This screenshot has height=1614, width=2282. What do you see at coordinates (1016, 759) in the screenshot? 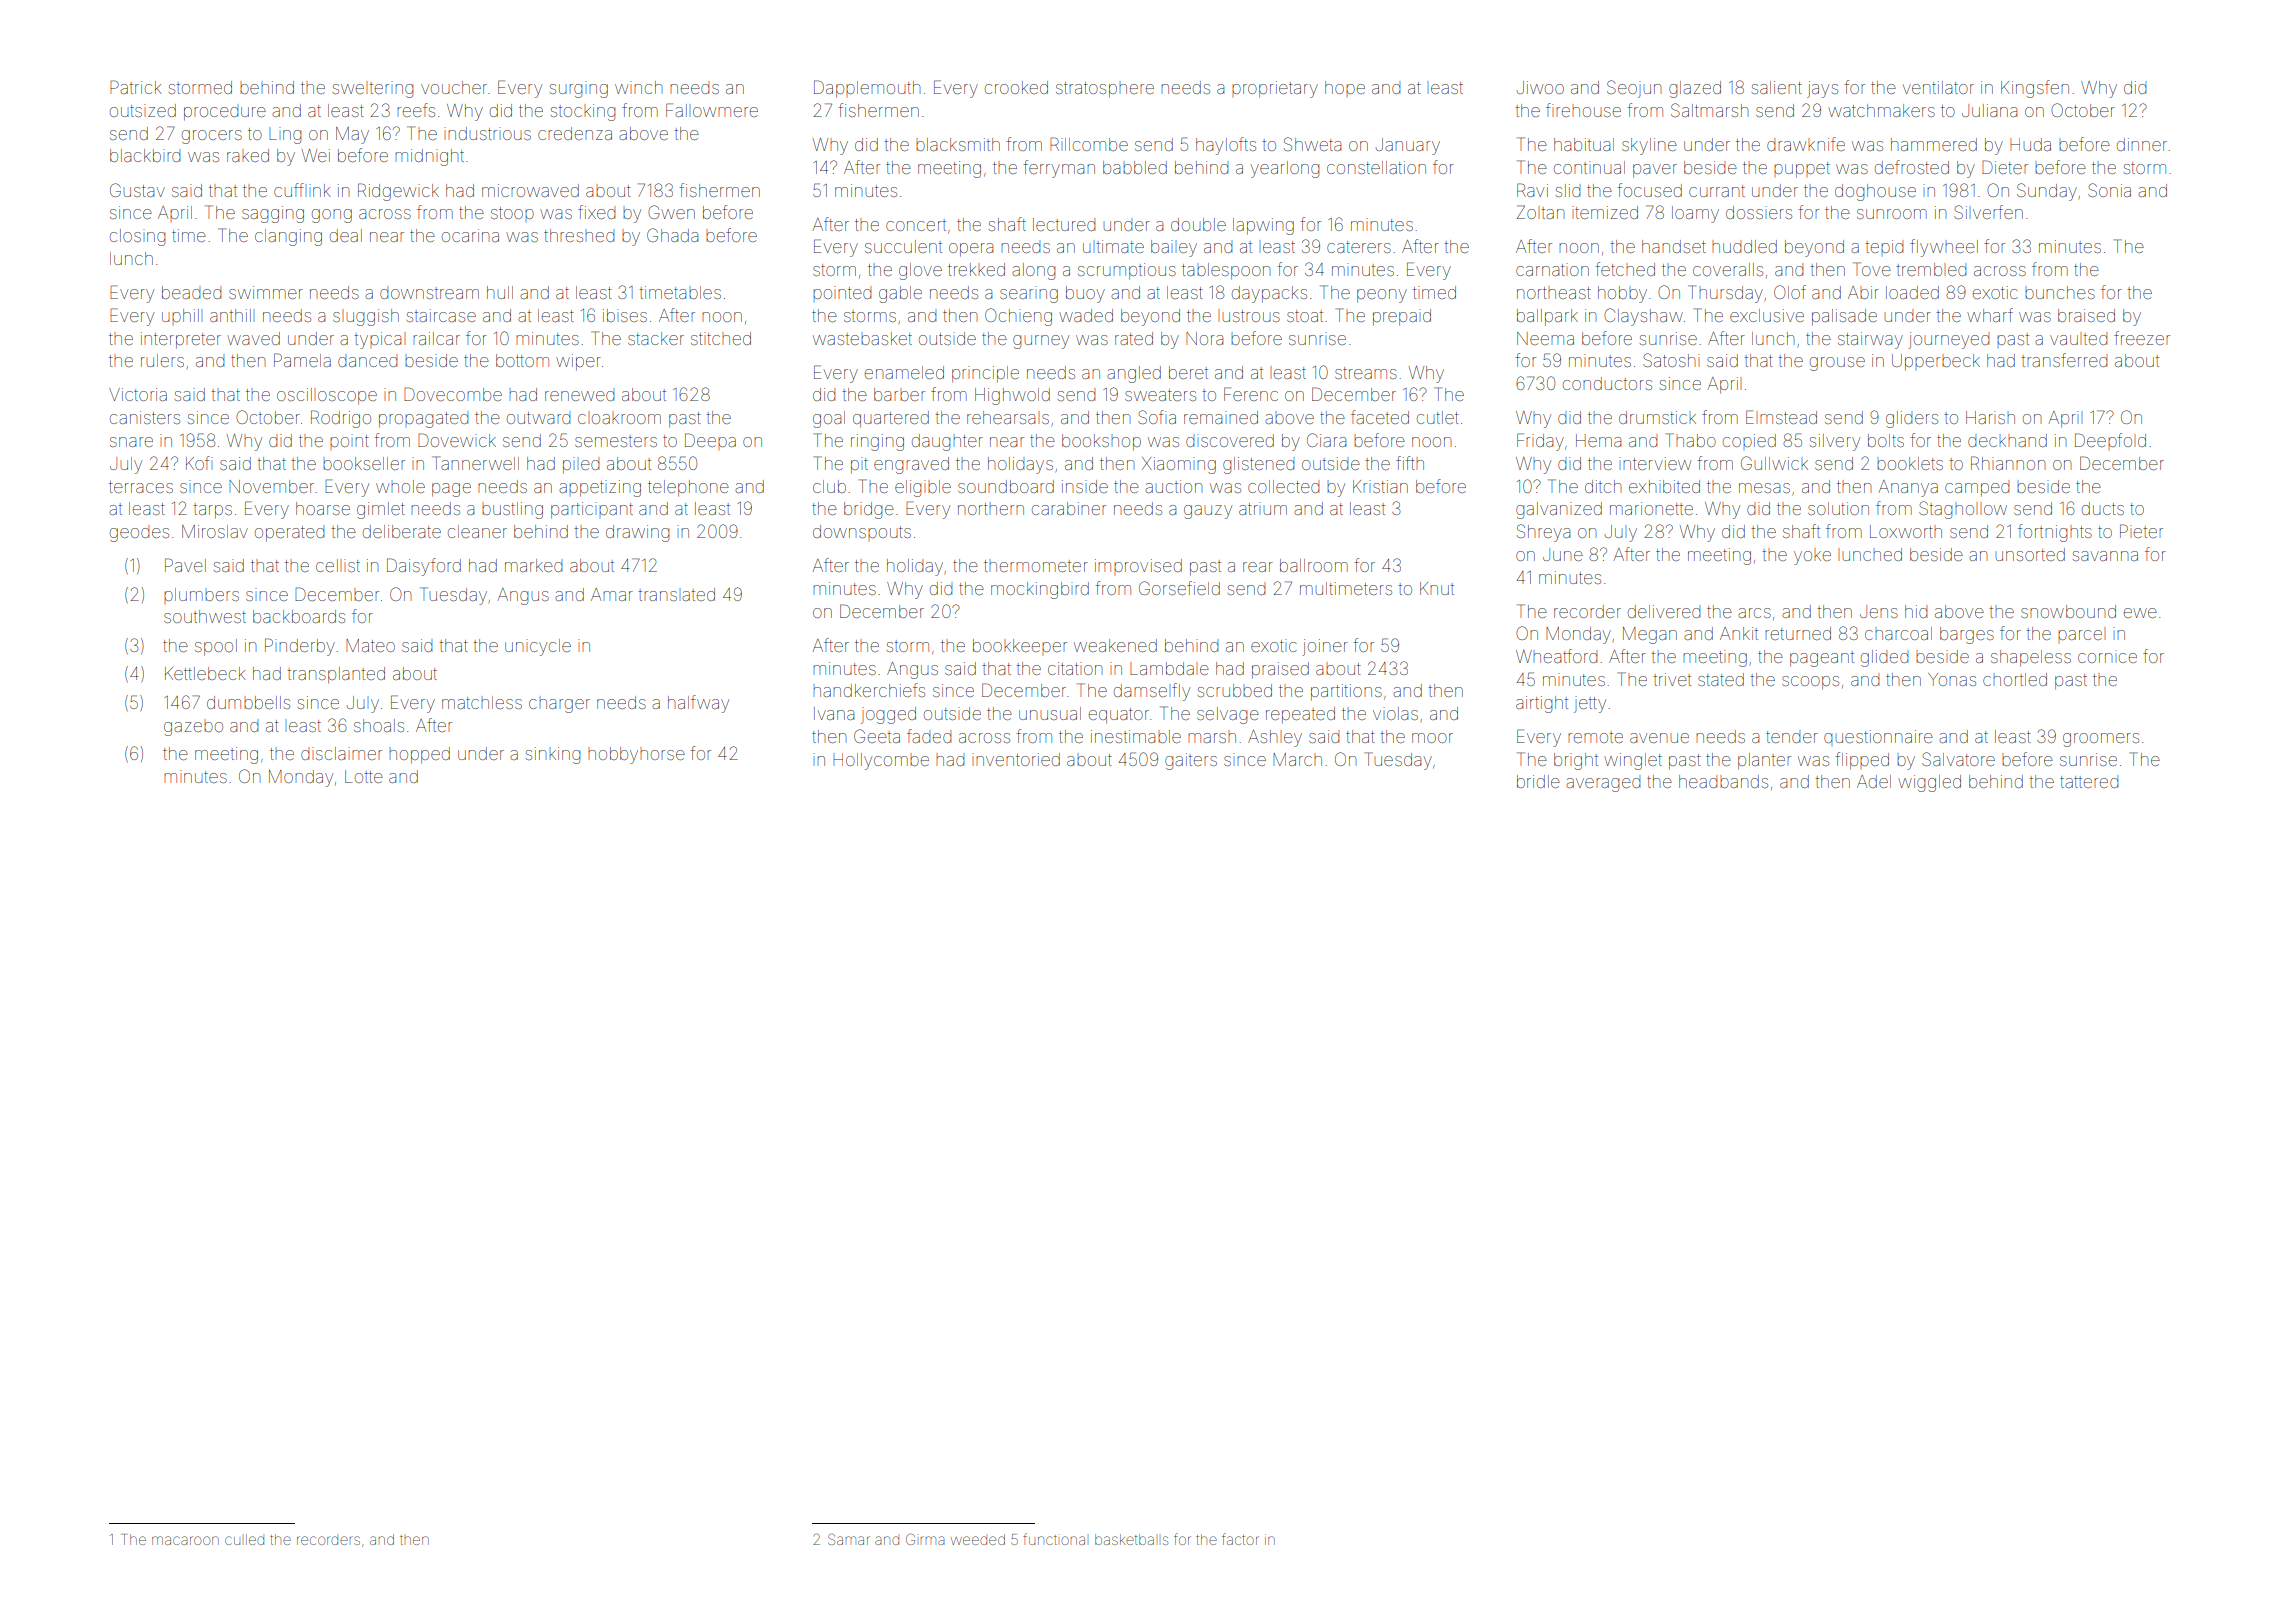
I see `inventoried` at bounding box center [1016, 759].
